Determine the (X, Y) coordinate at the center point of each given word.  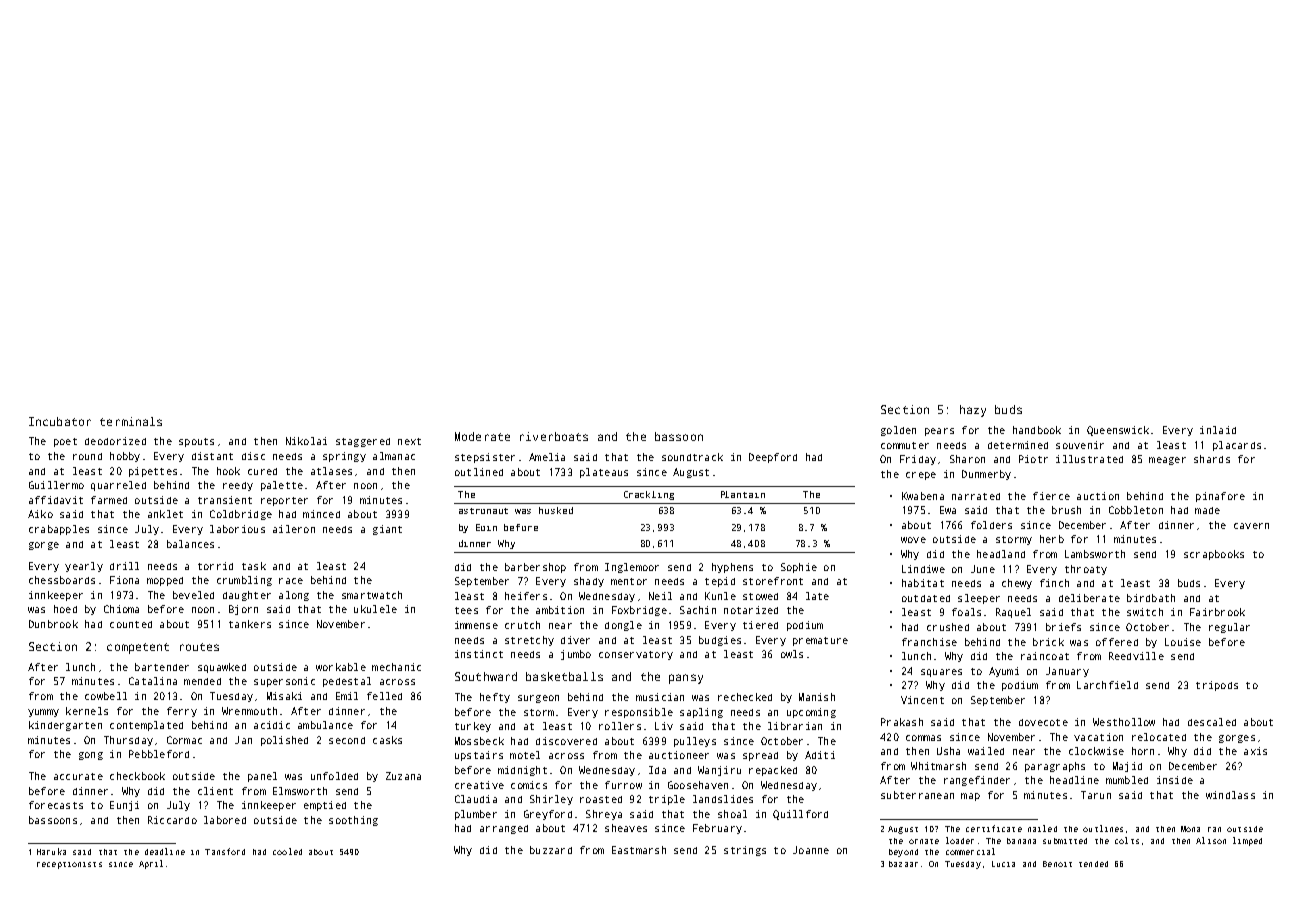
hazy (973, 411)
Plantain (743, 494)
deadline (165, 851)
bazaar (903, 864)
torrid (215, 566)
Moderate (482, 436)
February (717, 829)
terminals (131, 421)
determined (1018, 445)
